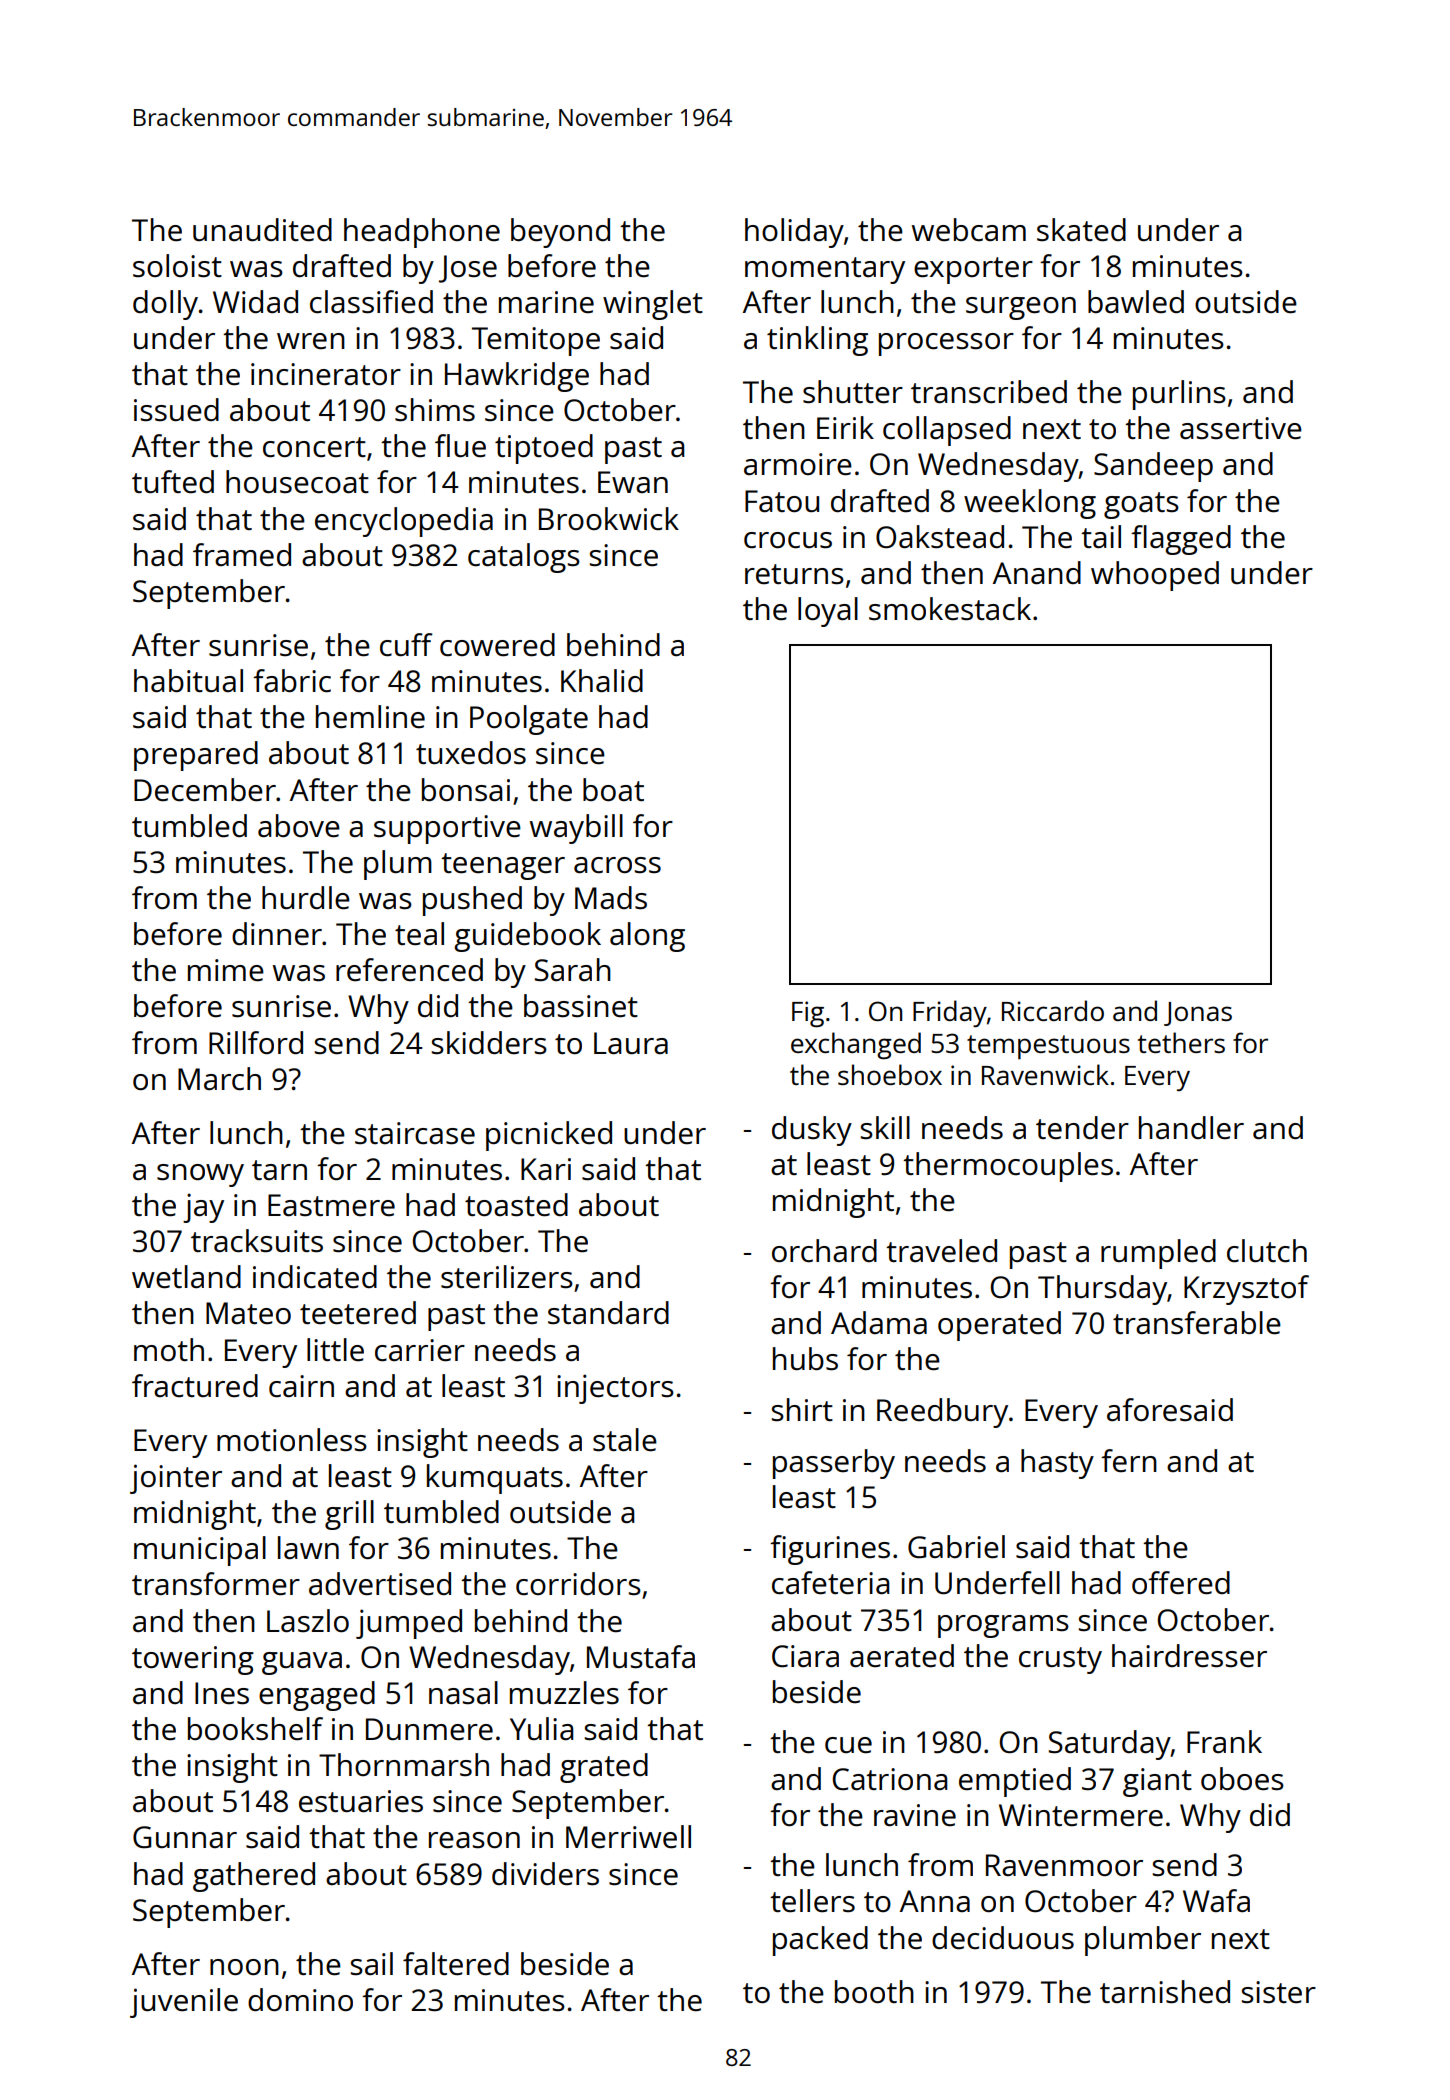 This page has width=1450, height=2100. Describe the element at coordinates (1155, 576) in the page. I see `whooped` at that location.
